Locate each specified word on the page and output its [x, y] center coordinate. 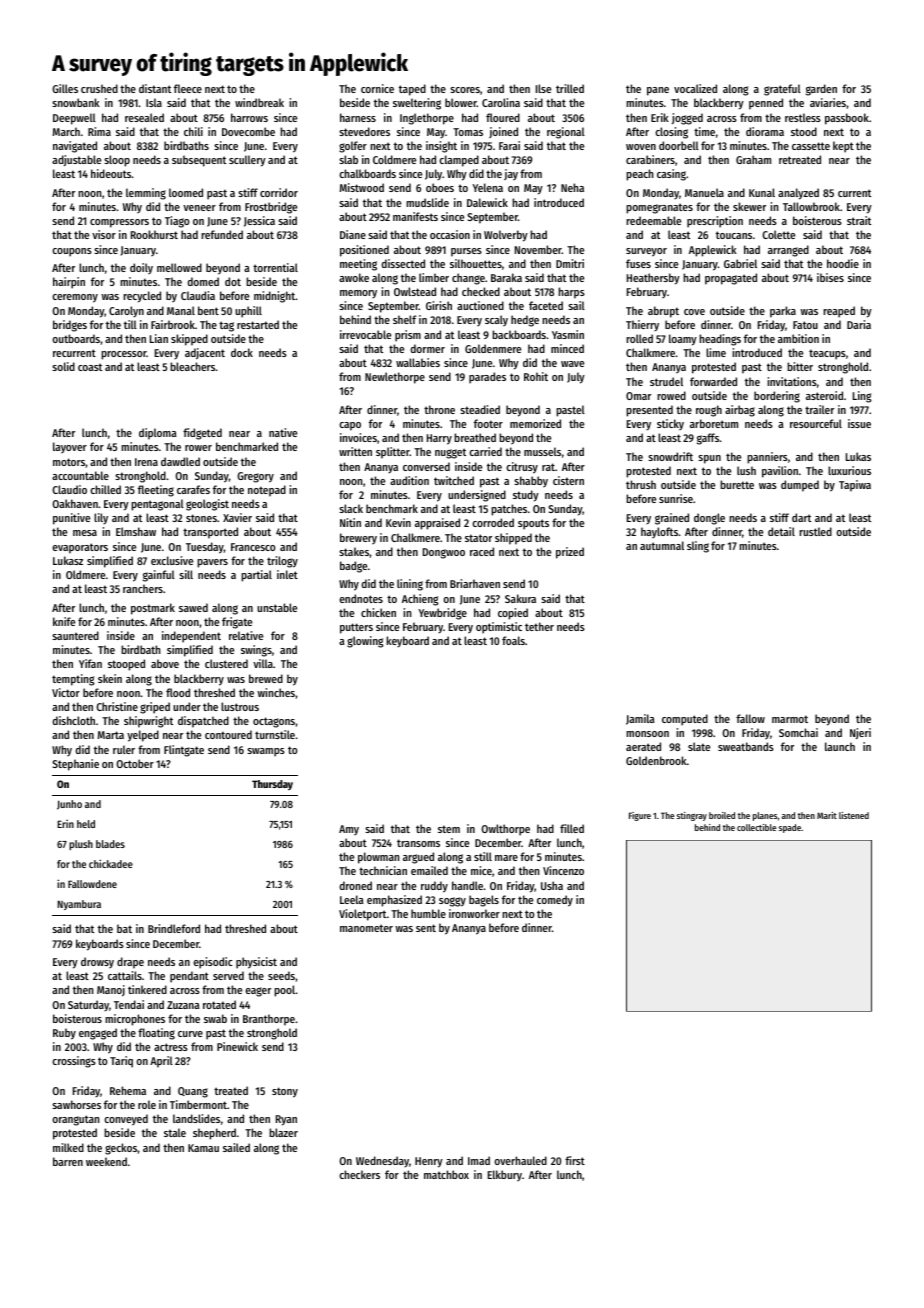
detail [781, 531]
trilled [570, 88]
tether [539, 626]
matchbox [446, 1174]
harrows [249, 117]
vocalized [695, 88]
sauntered [75, 635]
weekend [106, 1161]
